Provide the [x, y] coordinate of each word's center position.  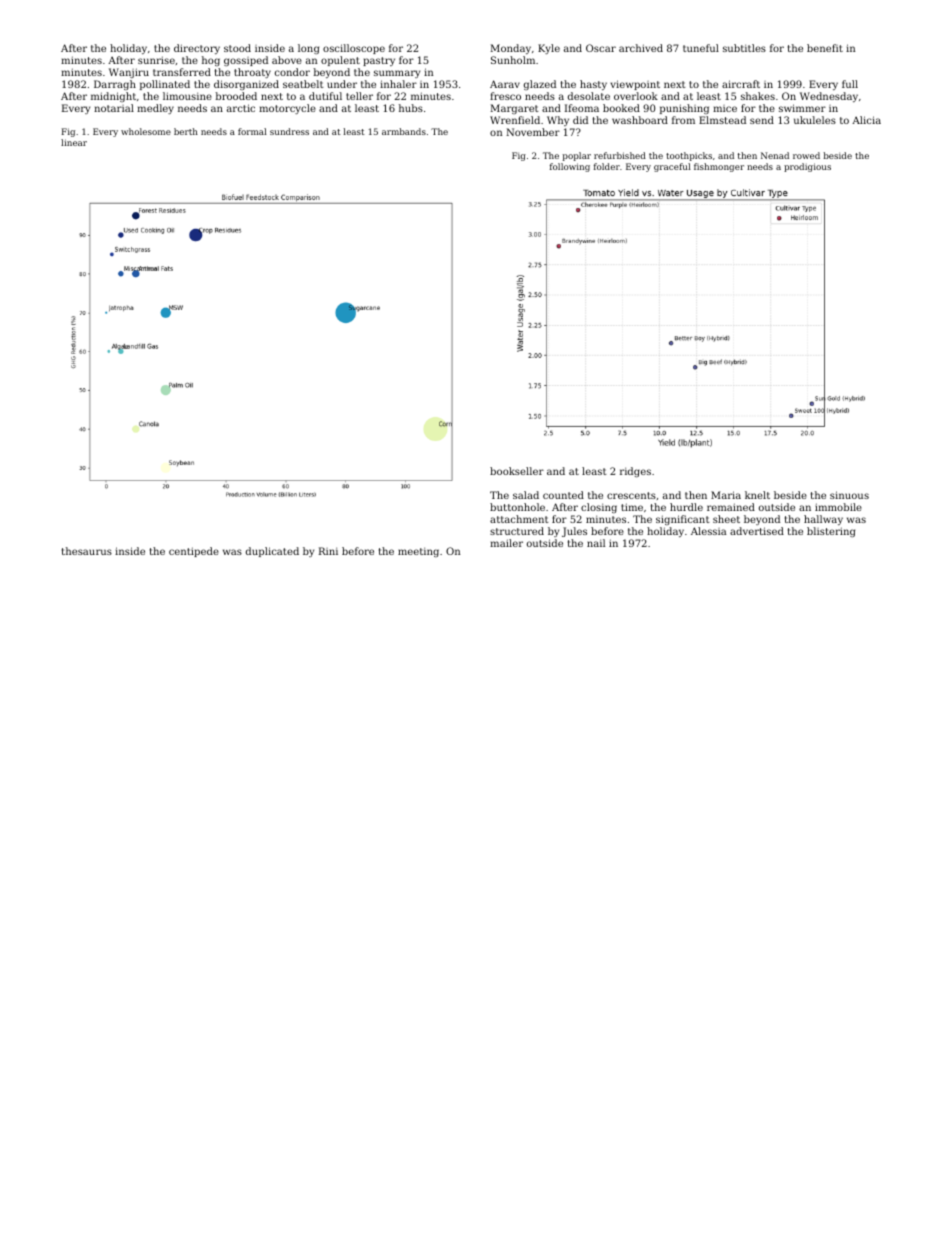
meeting [418, 552]
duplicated [272, 552]
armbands [404, 131]
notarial [114, 108]
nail [596, 543]
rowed [806, 155]
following [570, 167]
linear [74, 142]
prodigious [807, 167]
